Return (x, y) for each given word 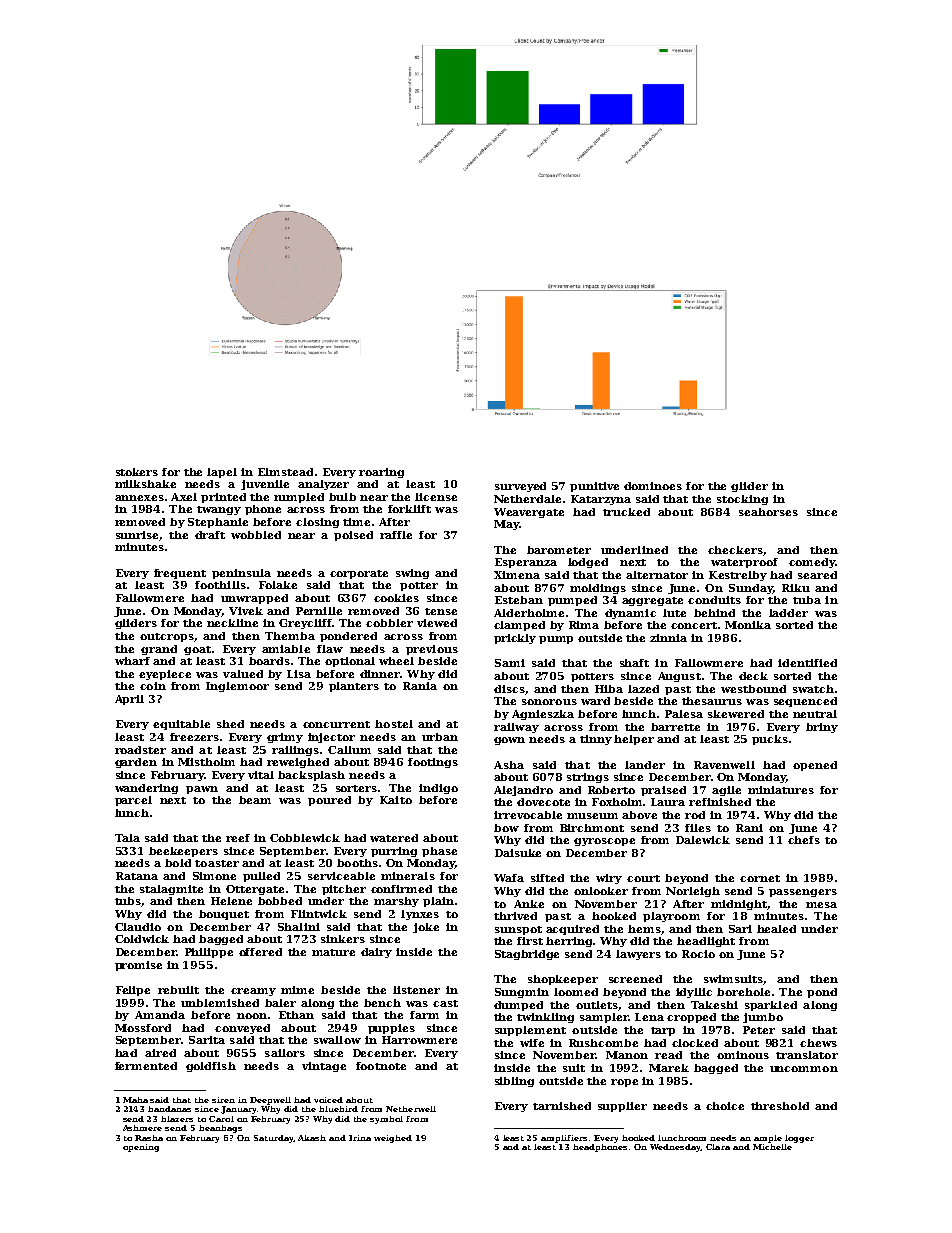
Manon (627, 1055)
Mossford (143, 1028)
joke (426, 928)
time (356, 522)
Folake (278, 585)
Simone (214, 876)
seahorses (768, 512)
